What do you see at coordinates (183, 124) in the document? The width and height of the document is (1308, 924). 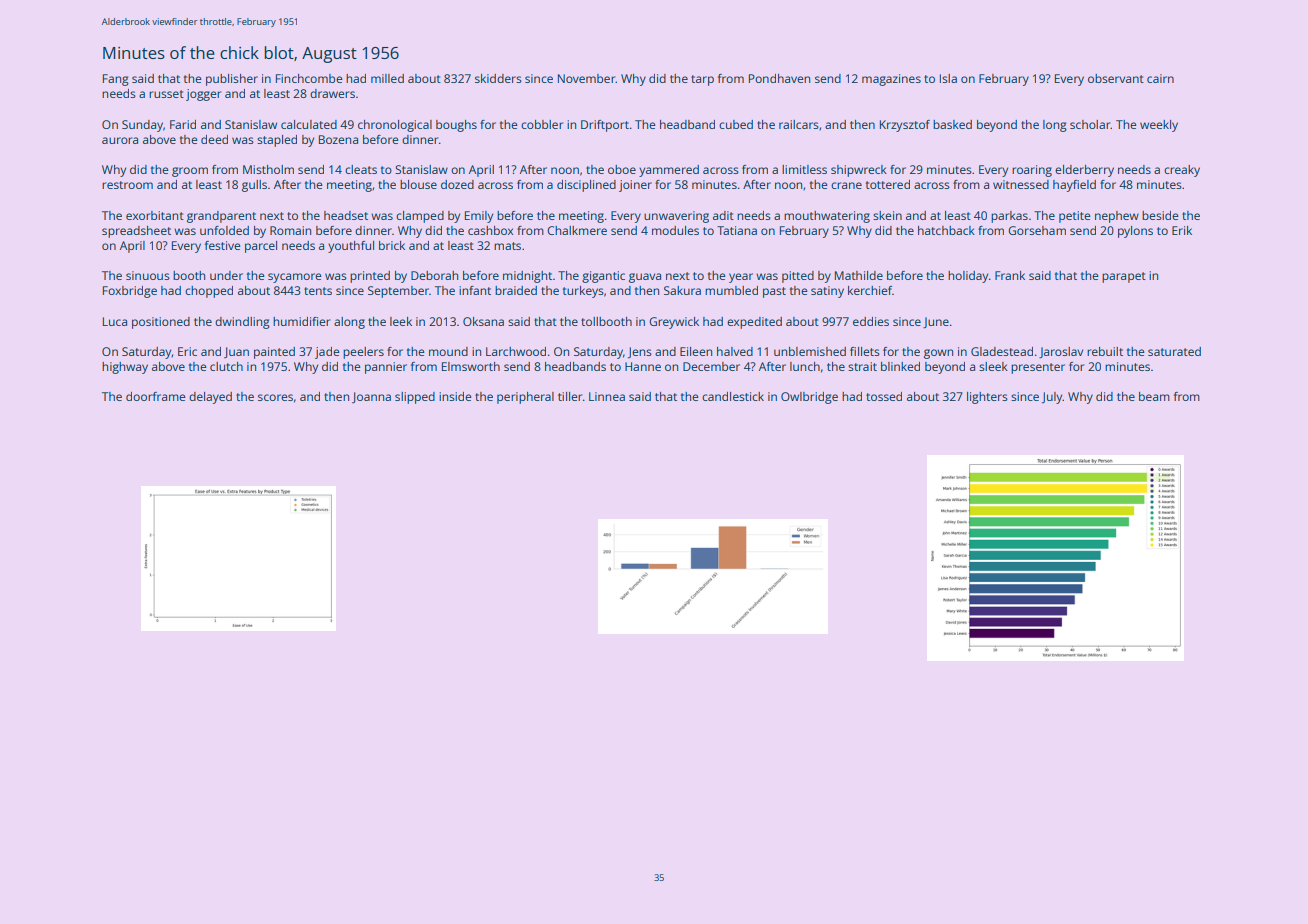 I see `Farid` at bounding box center [183, 124].
